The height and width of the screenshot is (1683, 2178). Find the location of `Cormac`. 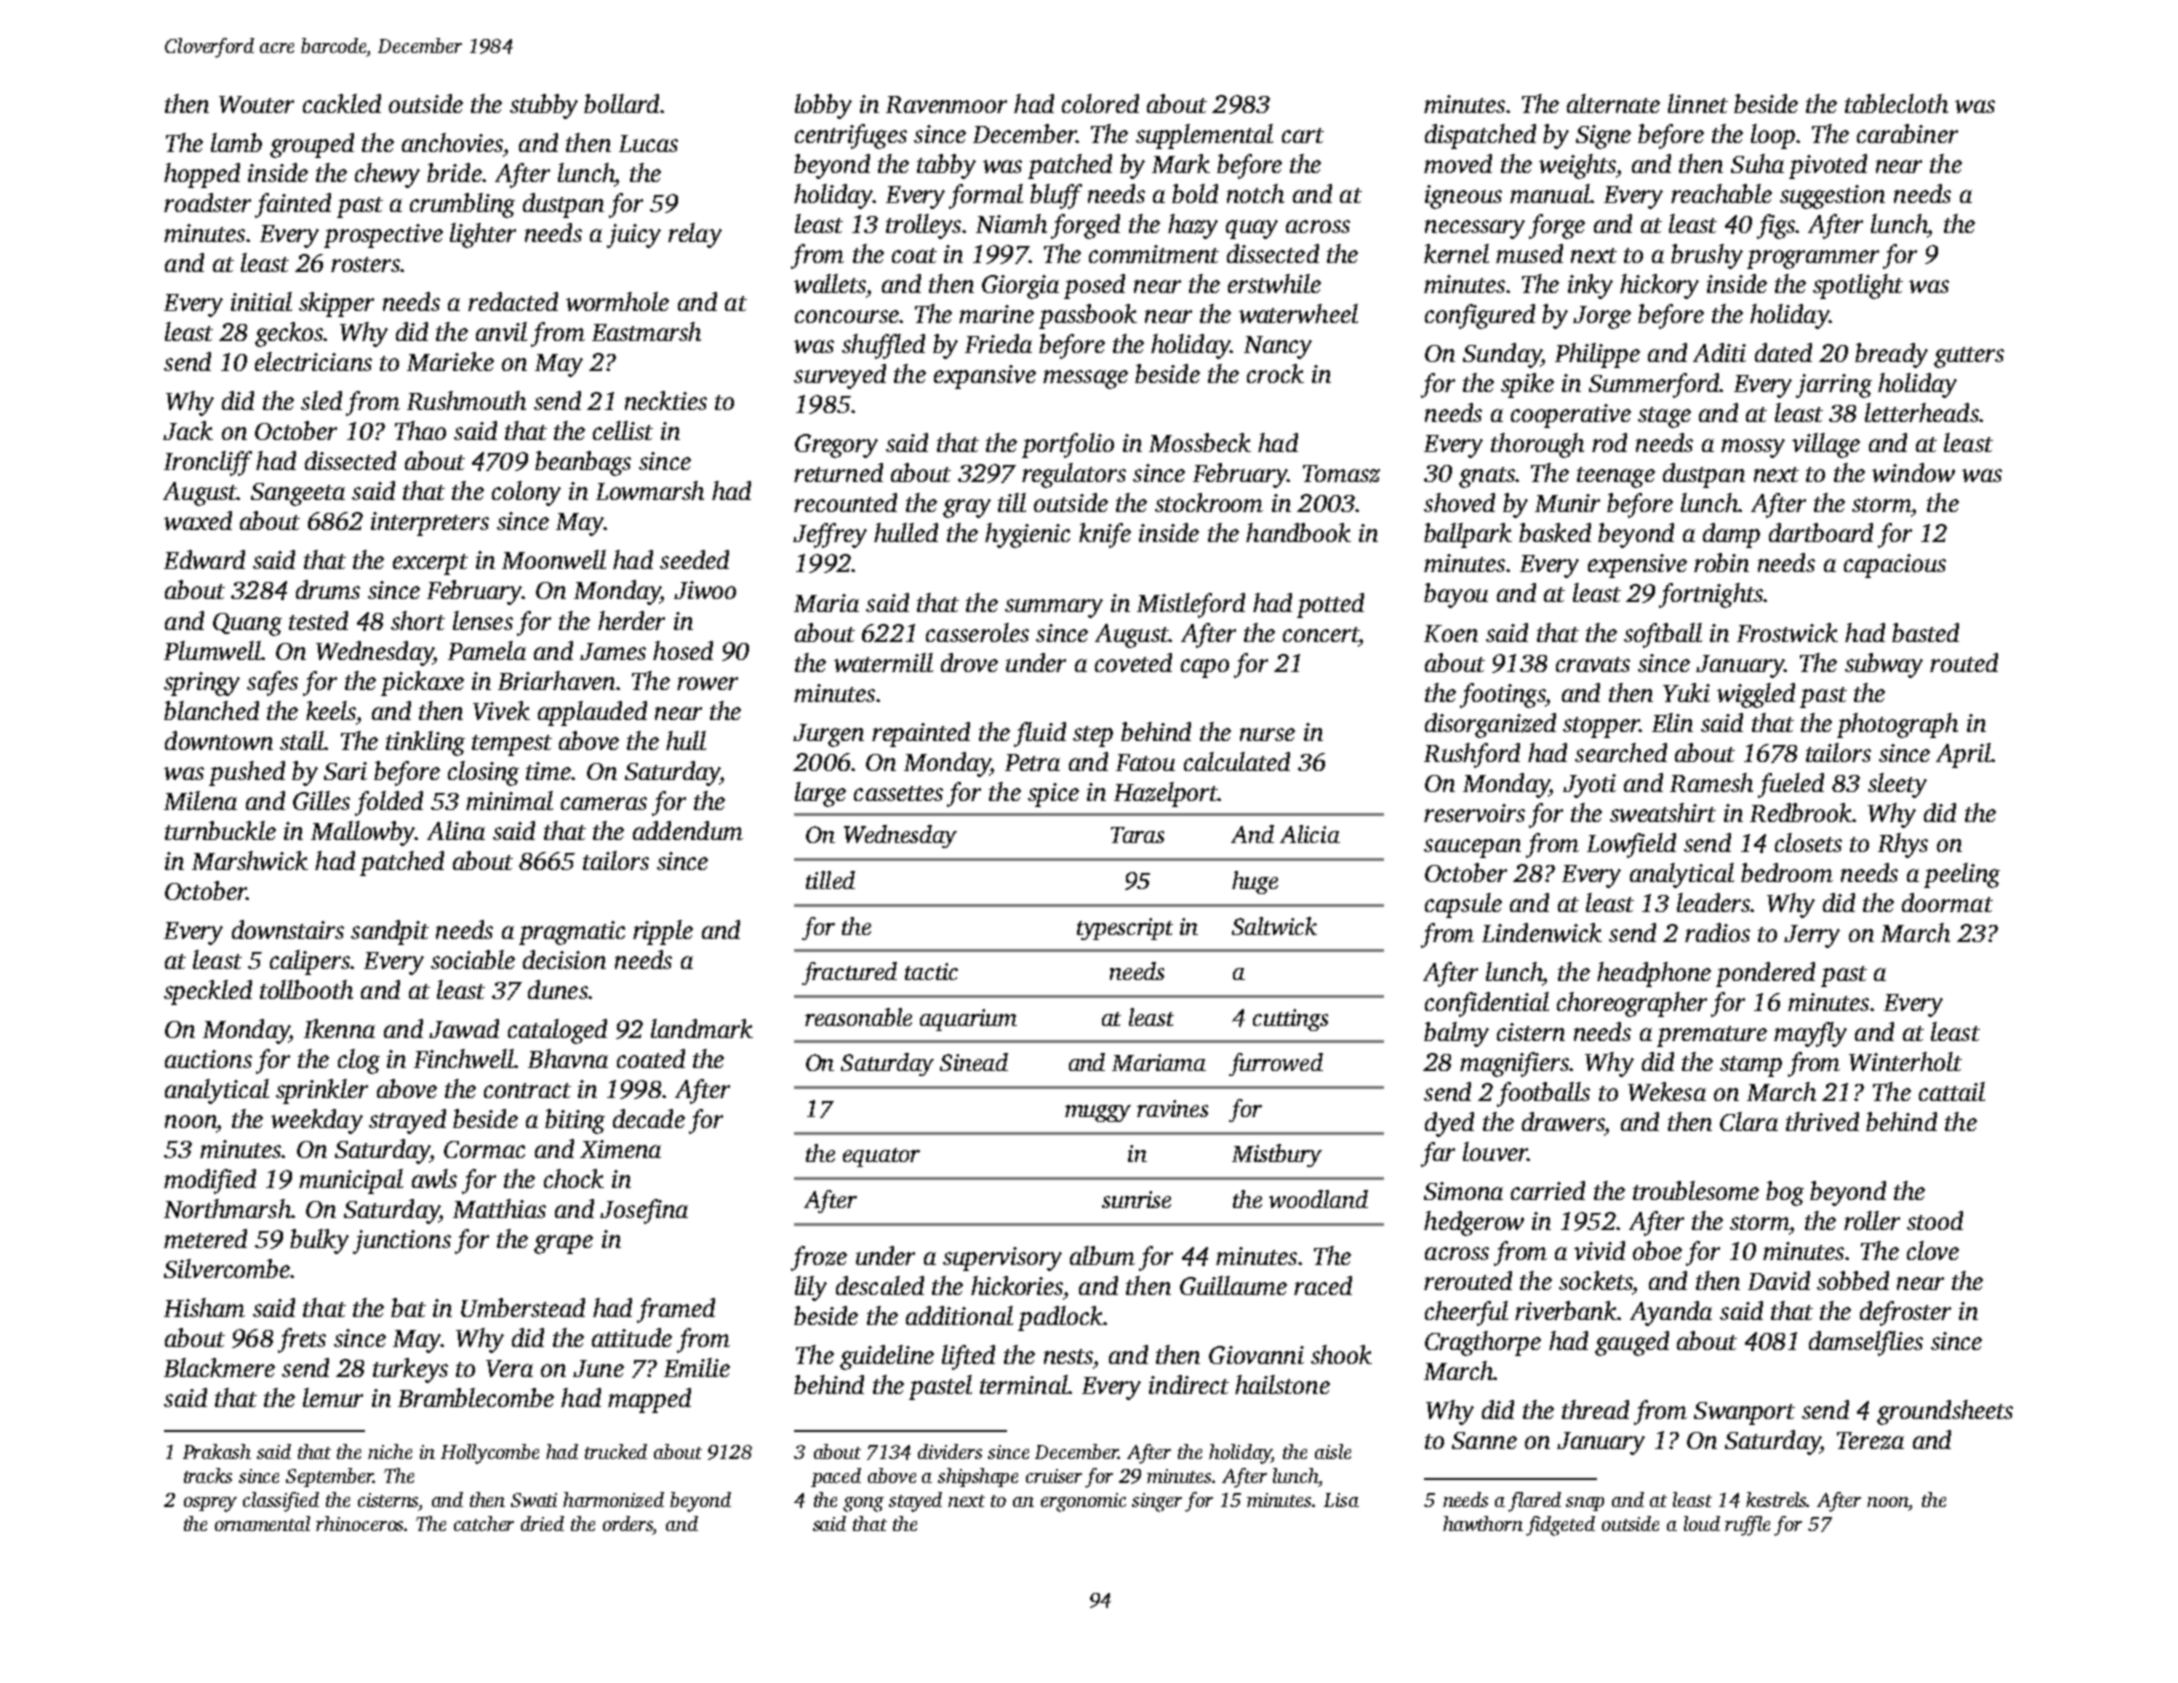

Cormac is located at coordinates (484, 1149).
